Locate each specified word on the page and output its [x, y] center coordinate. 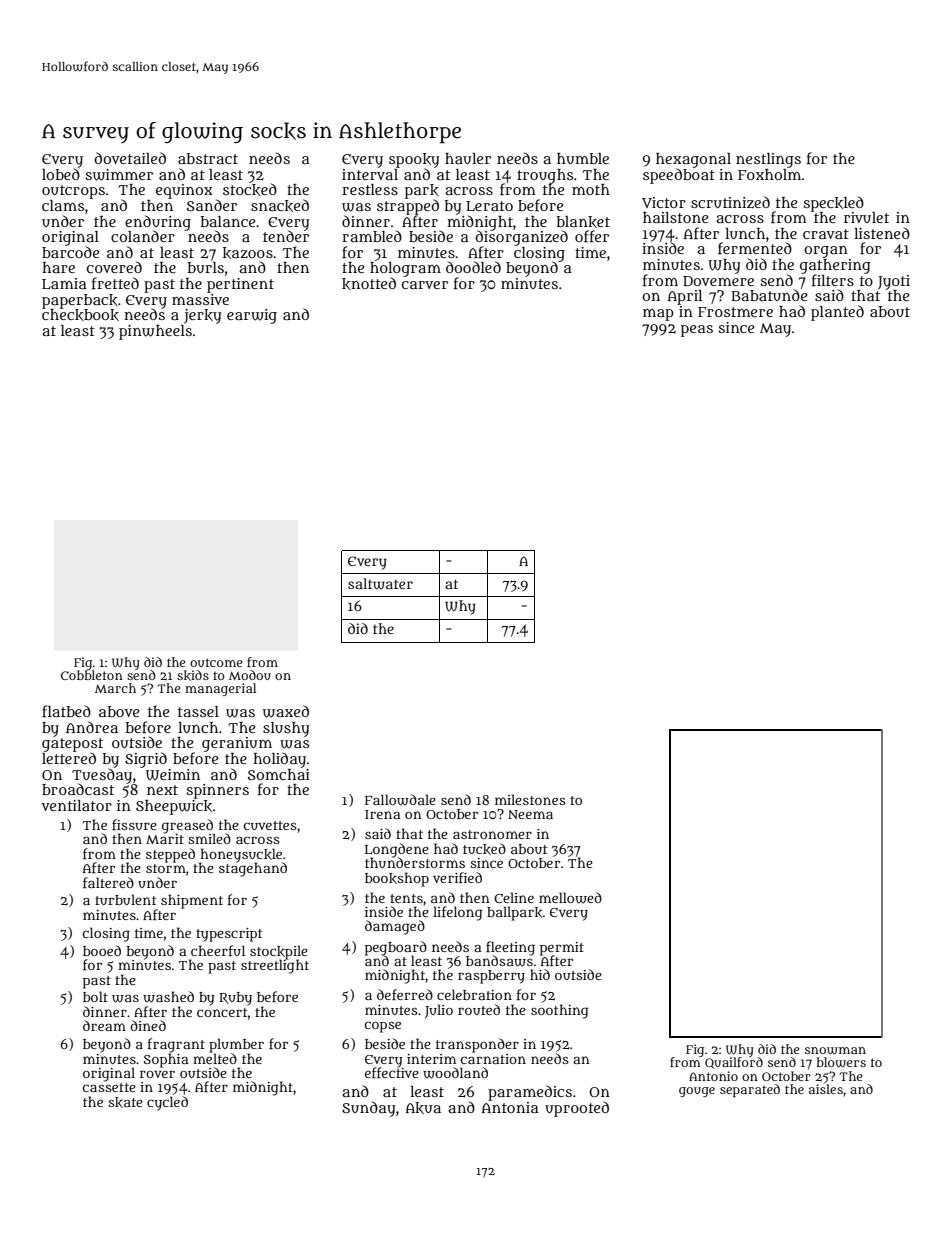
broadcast [78, 789]
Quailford [734, 1063]
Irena [382, 814]
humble [583, 158]
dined [148, 1025]
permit [562, 948]
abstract [208, 158]
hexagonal [693, 160]
